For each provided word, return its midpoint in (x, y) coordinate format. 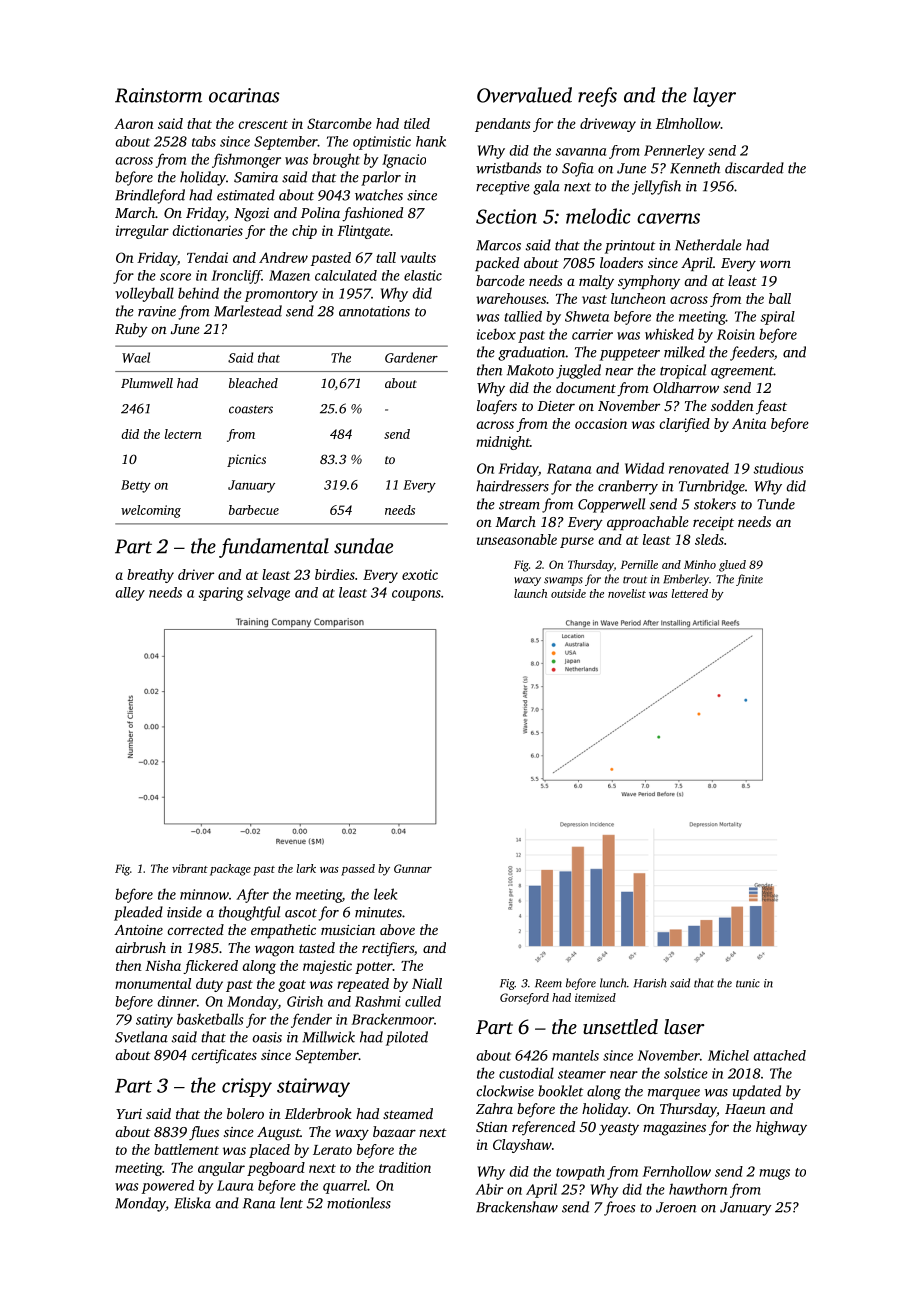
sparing (221, 594)
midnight (503, 443)
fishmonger (246, 160)
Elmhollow (688, 123)
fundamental (274, 548)
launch (530, 593)
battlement (186, 1149)
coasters (251, 409)
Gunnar (413, 868)
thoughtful (249, 913)
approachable (648, 523)
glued (732, 566)
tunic (748, 983)
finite (749, 580)
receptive (503, 188)
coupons (416, 595)
